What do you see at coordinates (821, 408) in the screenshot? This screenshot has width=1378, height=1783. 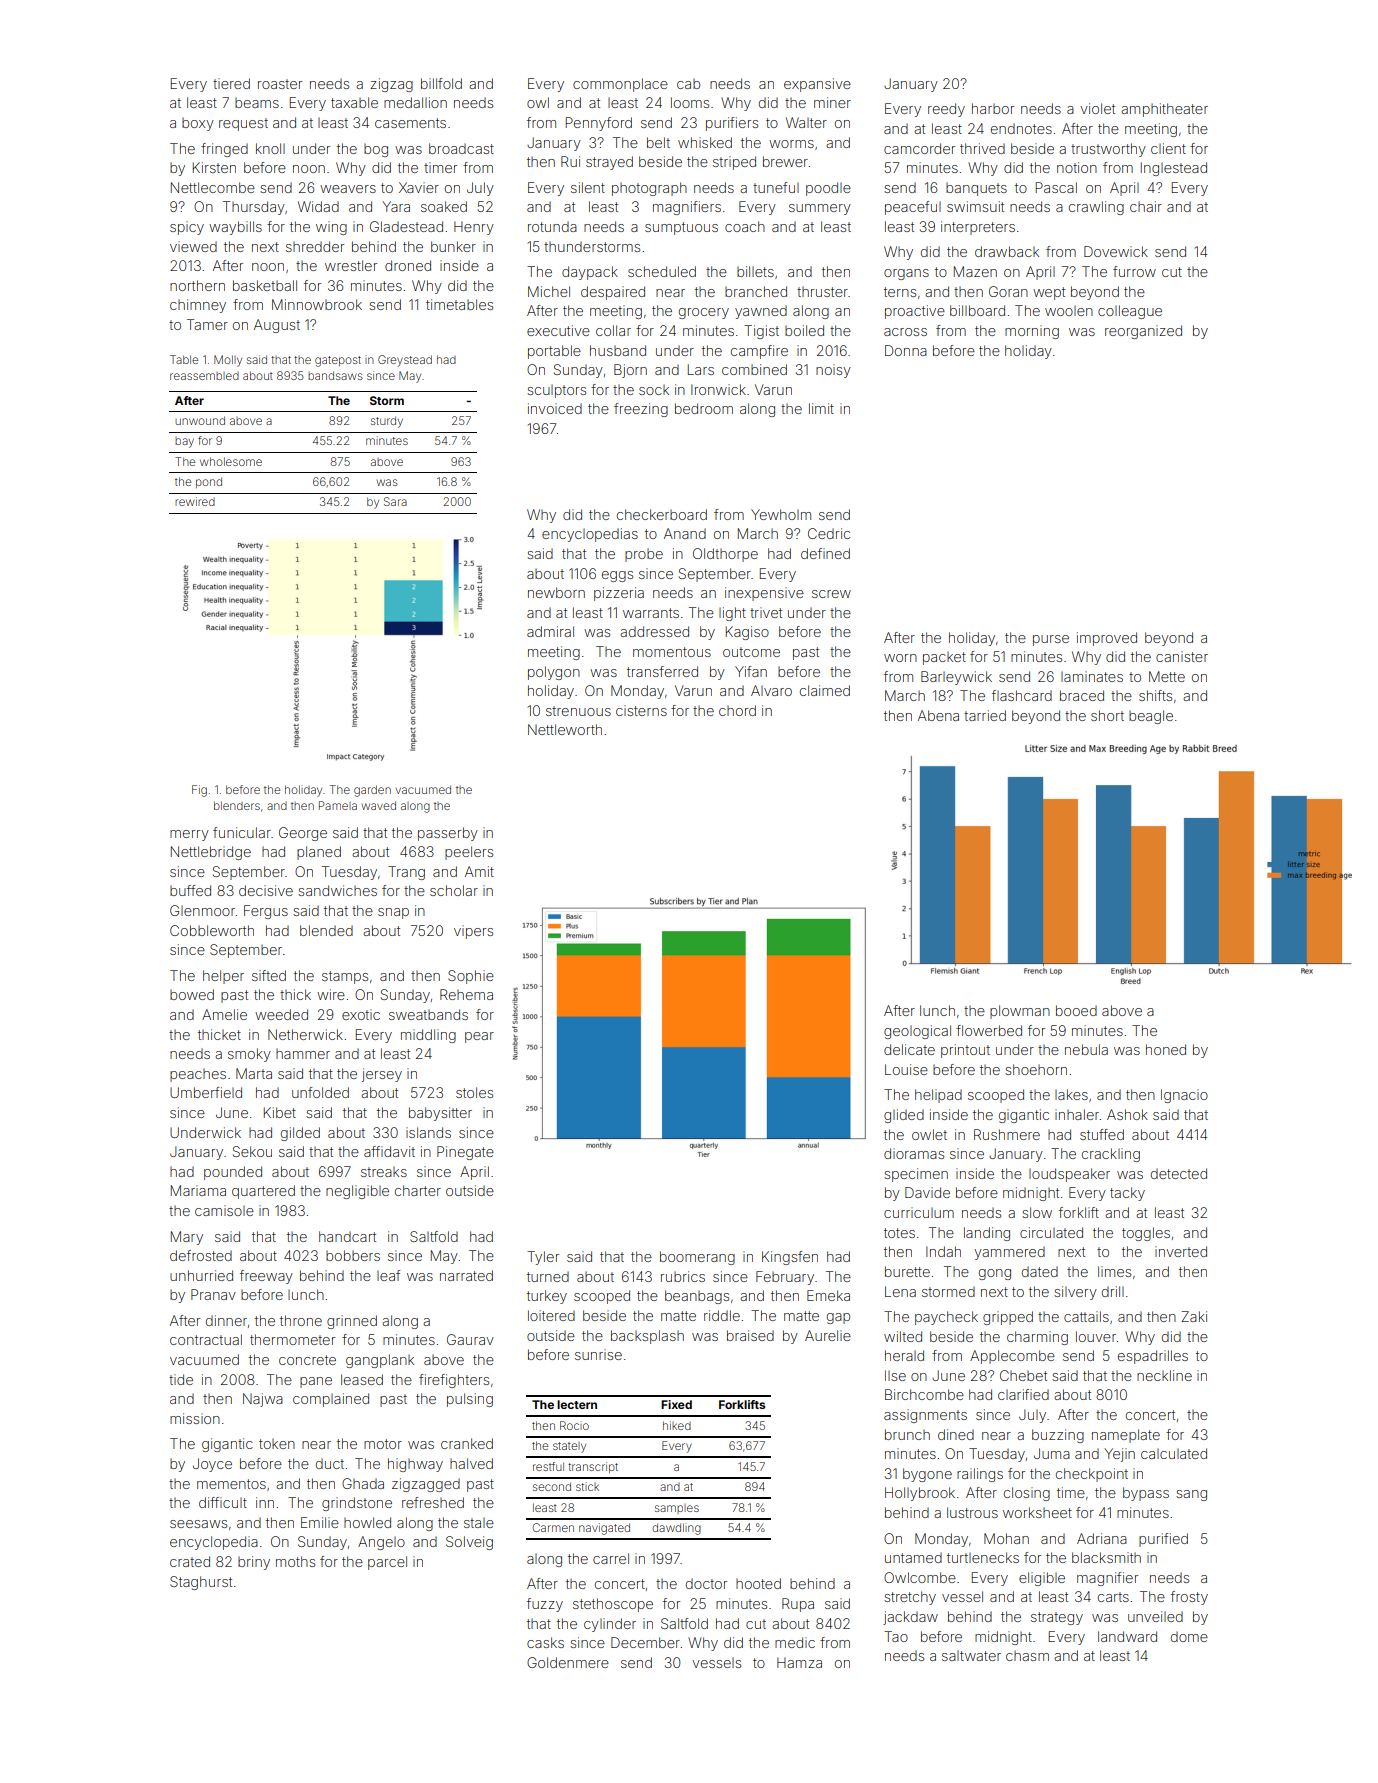 I see `limit` at bounding box center [821, 408].
